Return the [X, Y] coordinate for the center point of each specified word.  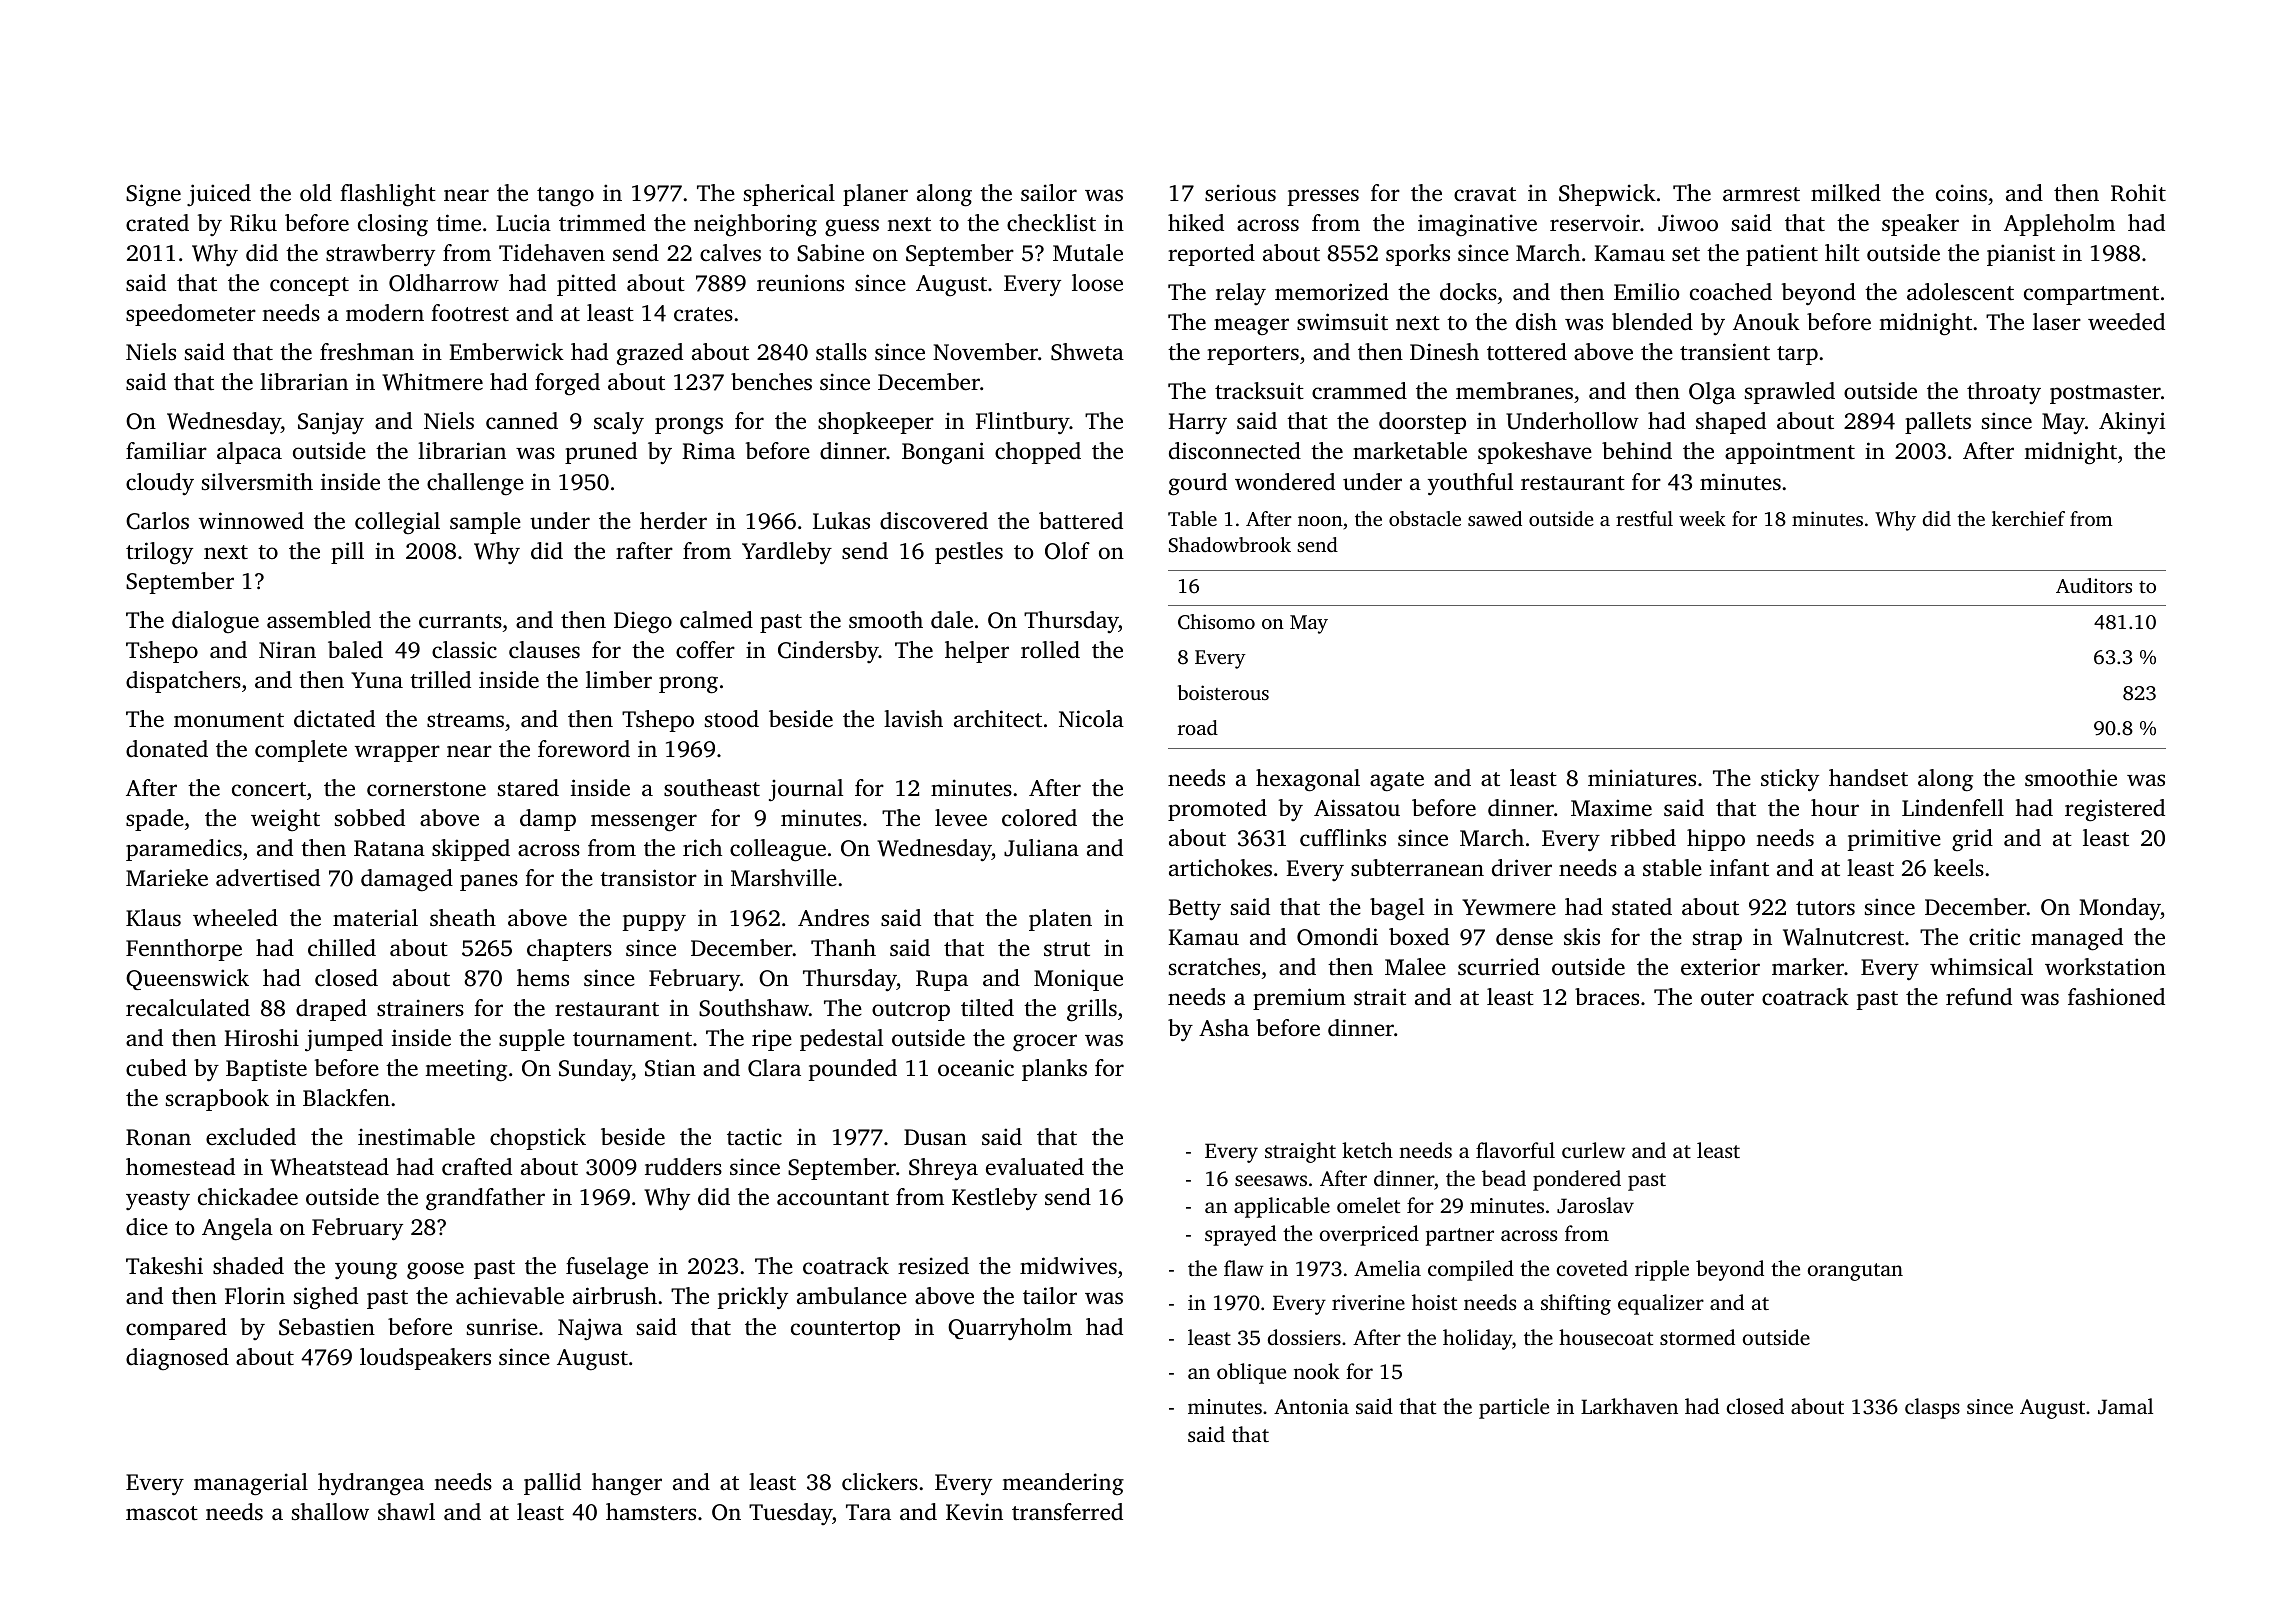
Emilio [1647, 291]
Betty [1194, 909]
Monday [2120, 909]
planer [875, 195]
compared [176, 1329]
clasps [1932, 1408]
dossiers [1304, 1337]
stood [732, 719]
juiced [219, 195]
